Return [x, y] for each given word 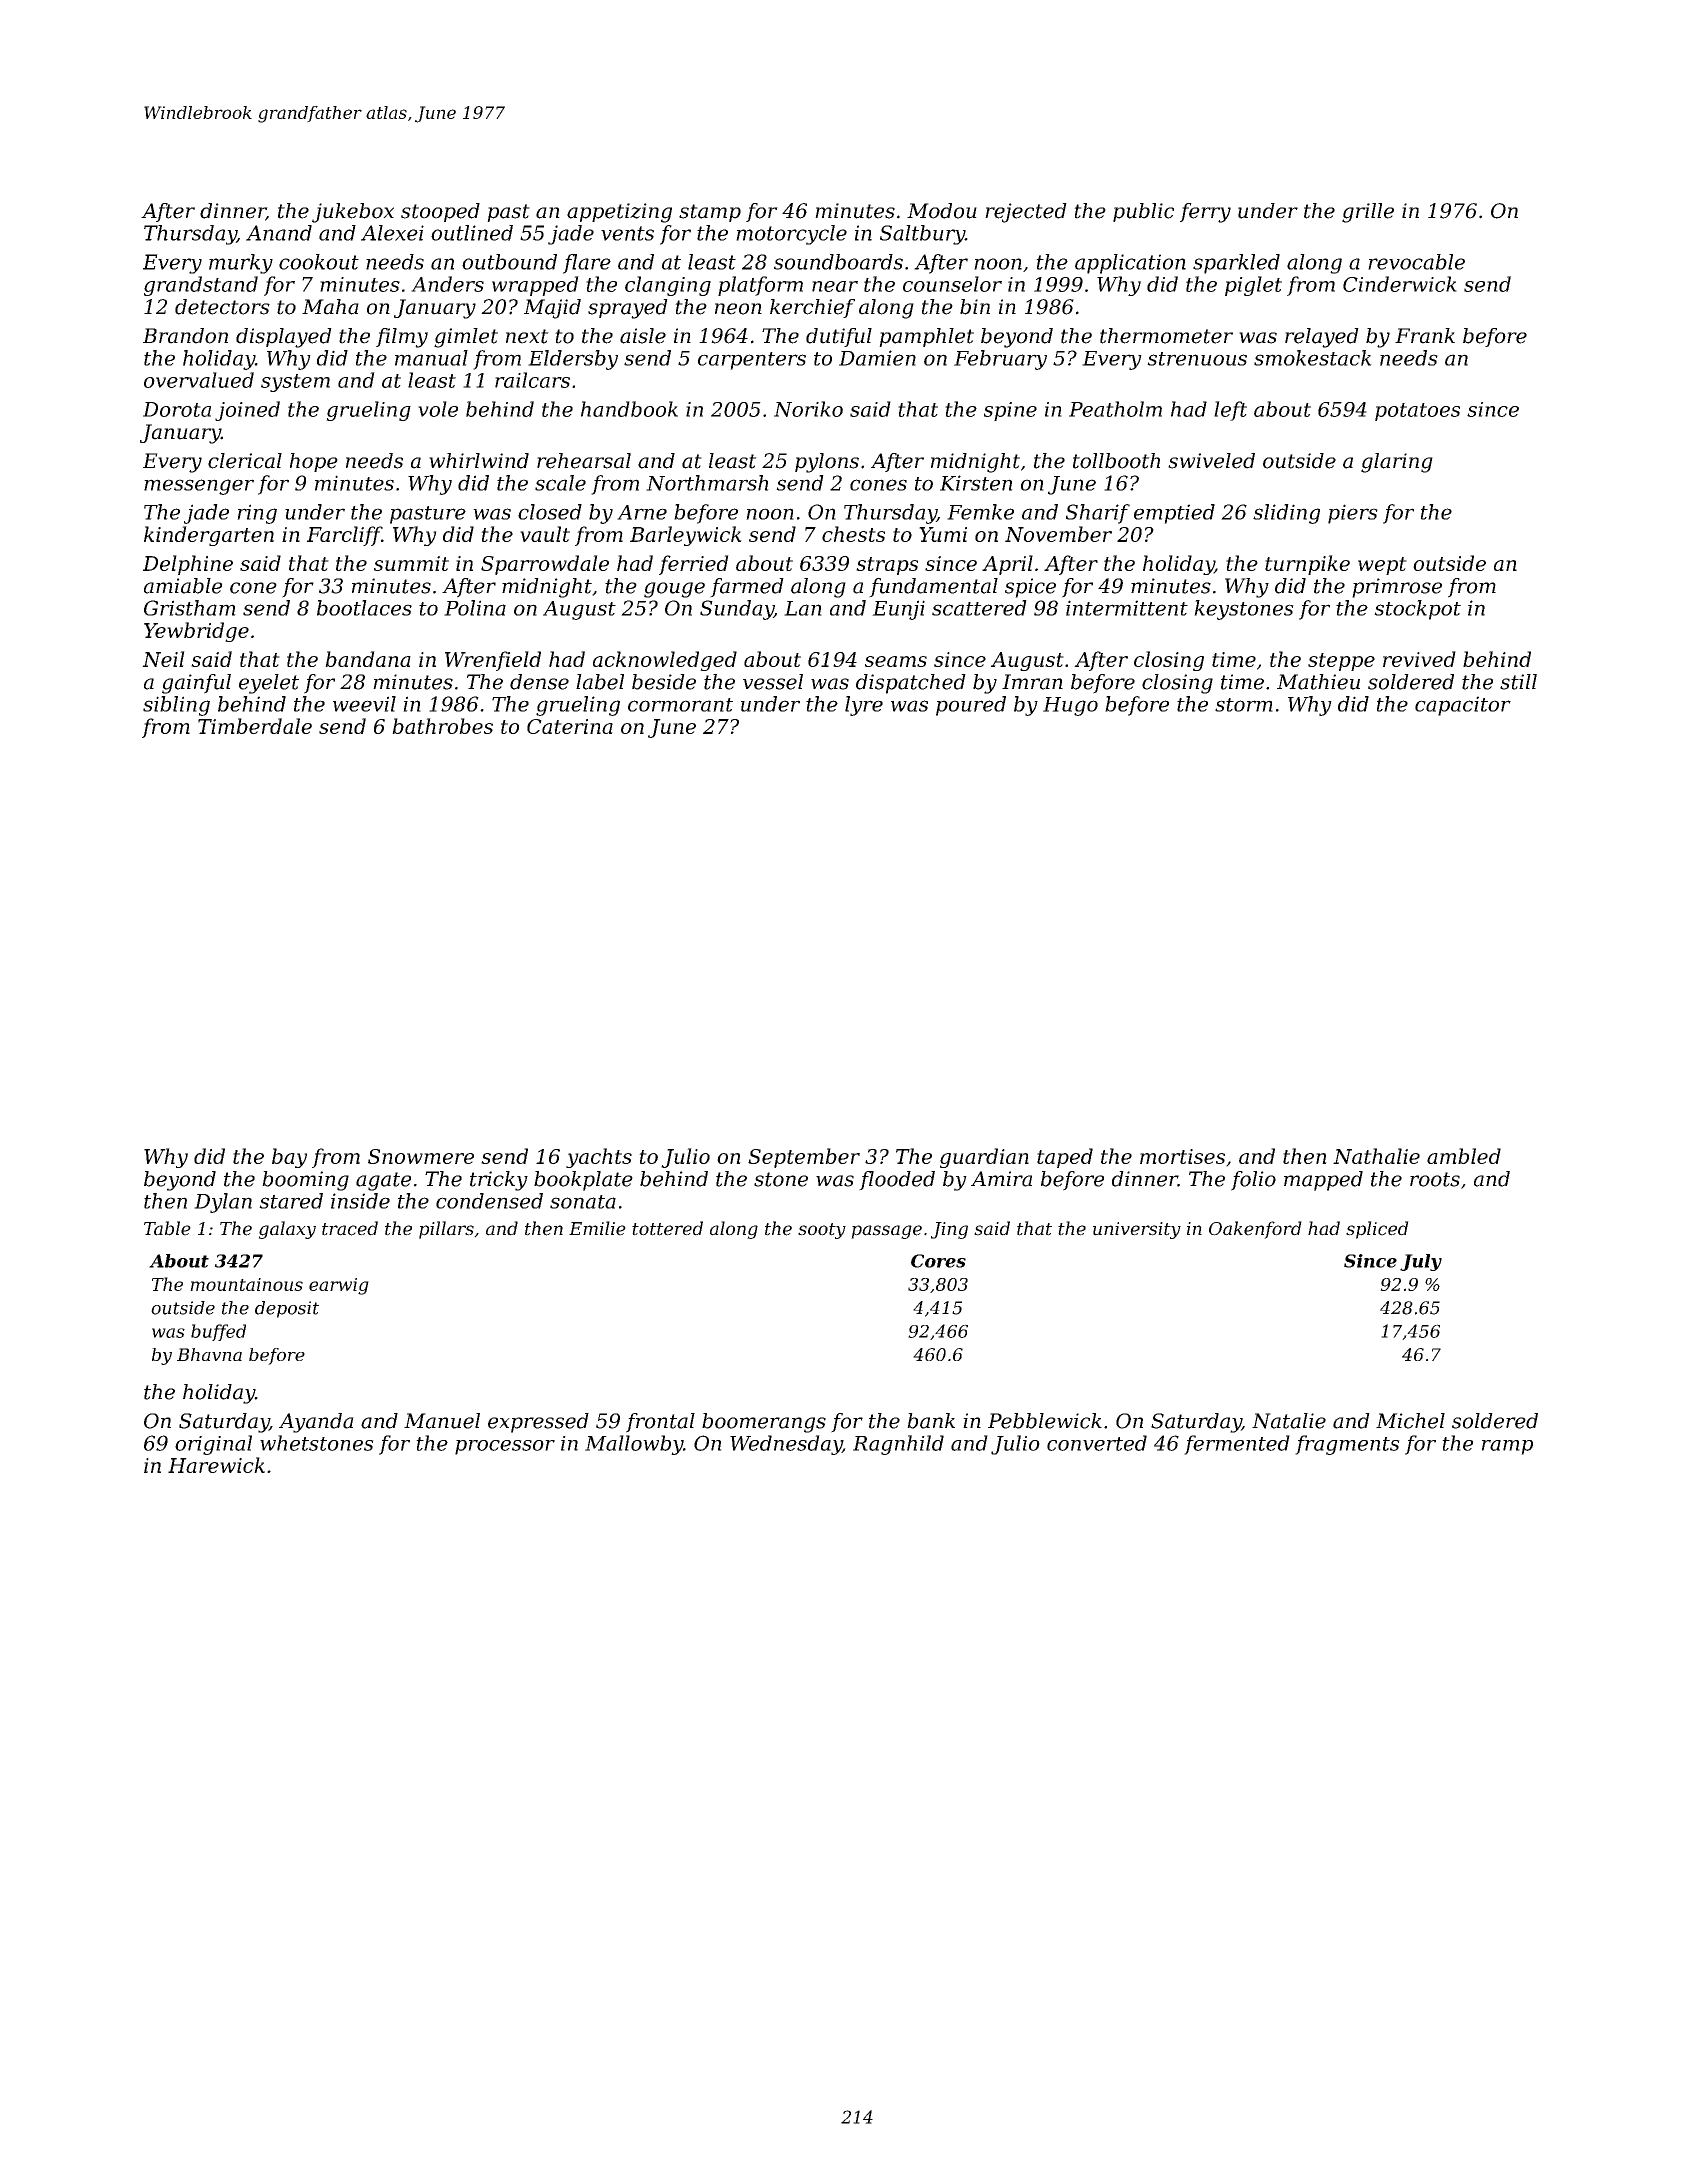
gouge [674, 590]
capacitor [1463, 706]
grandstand [201, 286]
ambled [1464, 1156]
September [804, 1158]
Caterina [570, 726]
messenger [199, 487]
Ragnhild [898, 1445]
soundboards [838, 262]
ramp [1507, 1447]
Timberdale [255, 726]
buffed [218, 1332]
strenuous [1197, 359]
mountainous [246, 1284]
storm [1244, 705]
